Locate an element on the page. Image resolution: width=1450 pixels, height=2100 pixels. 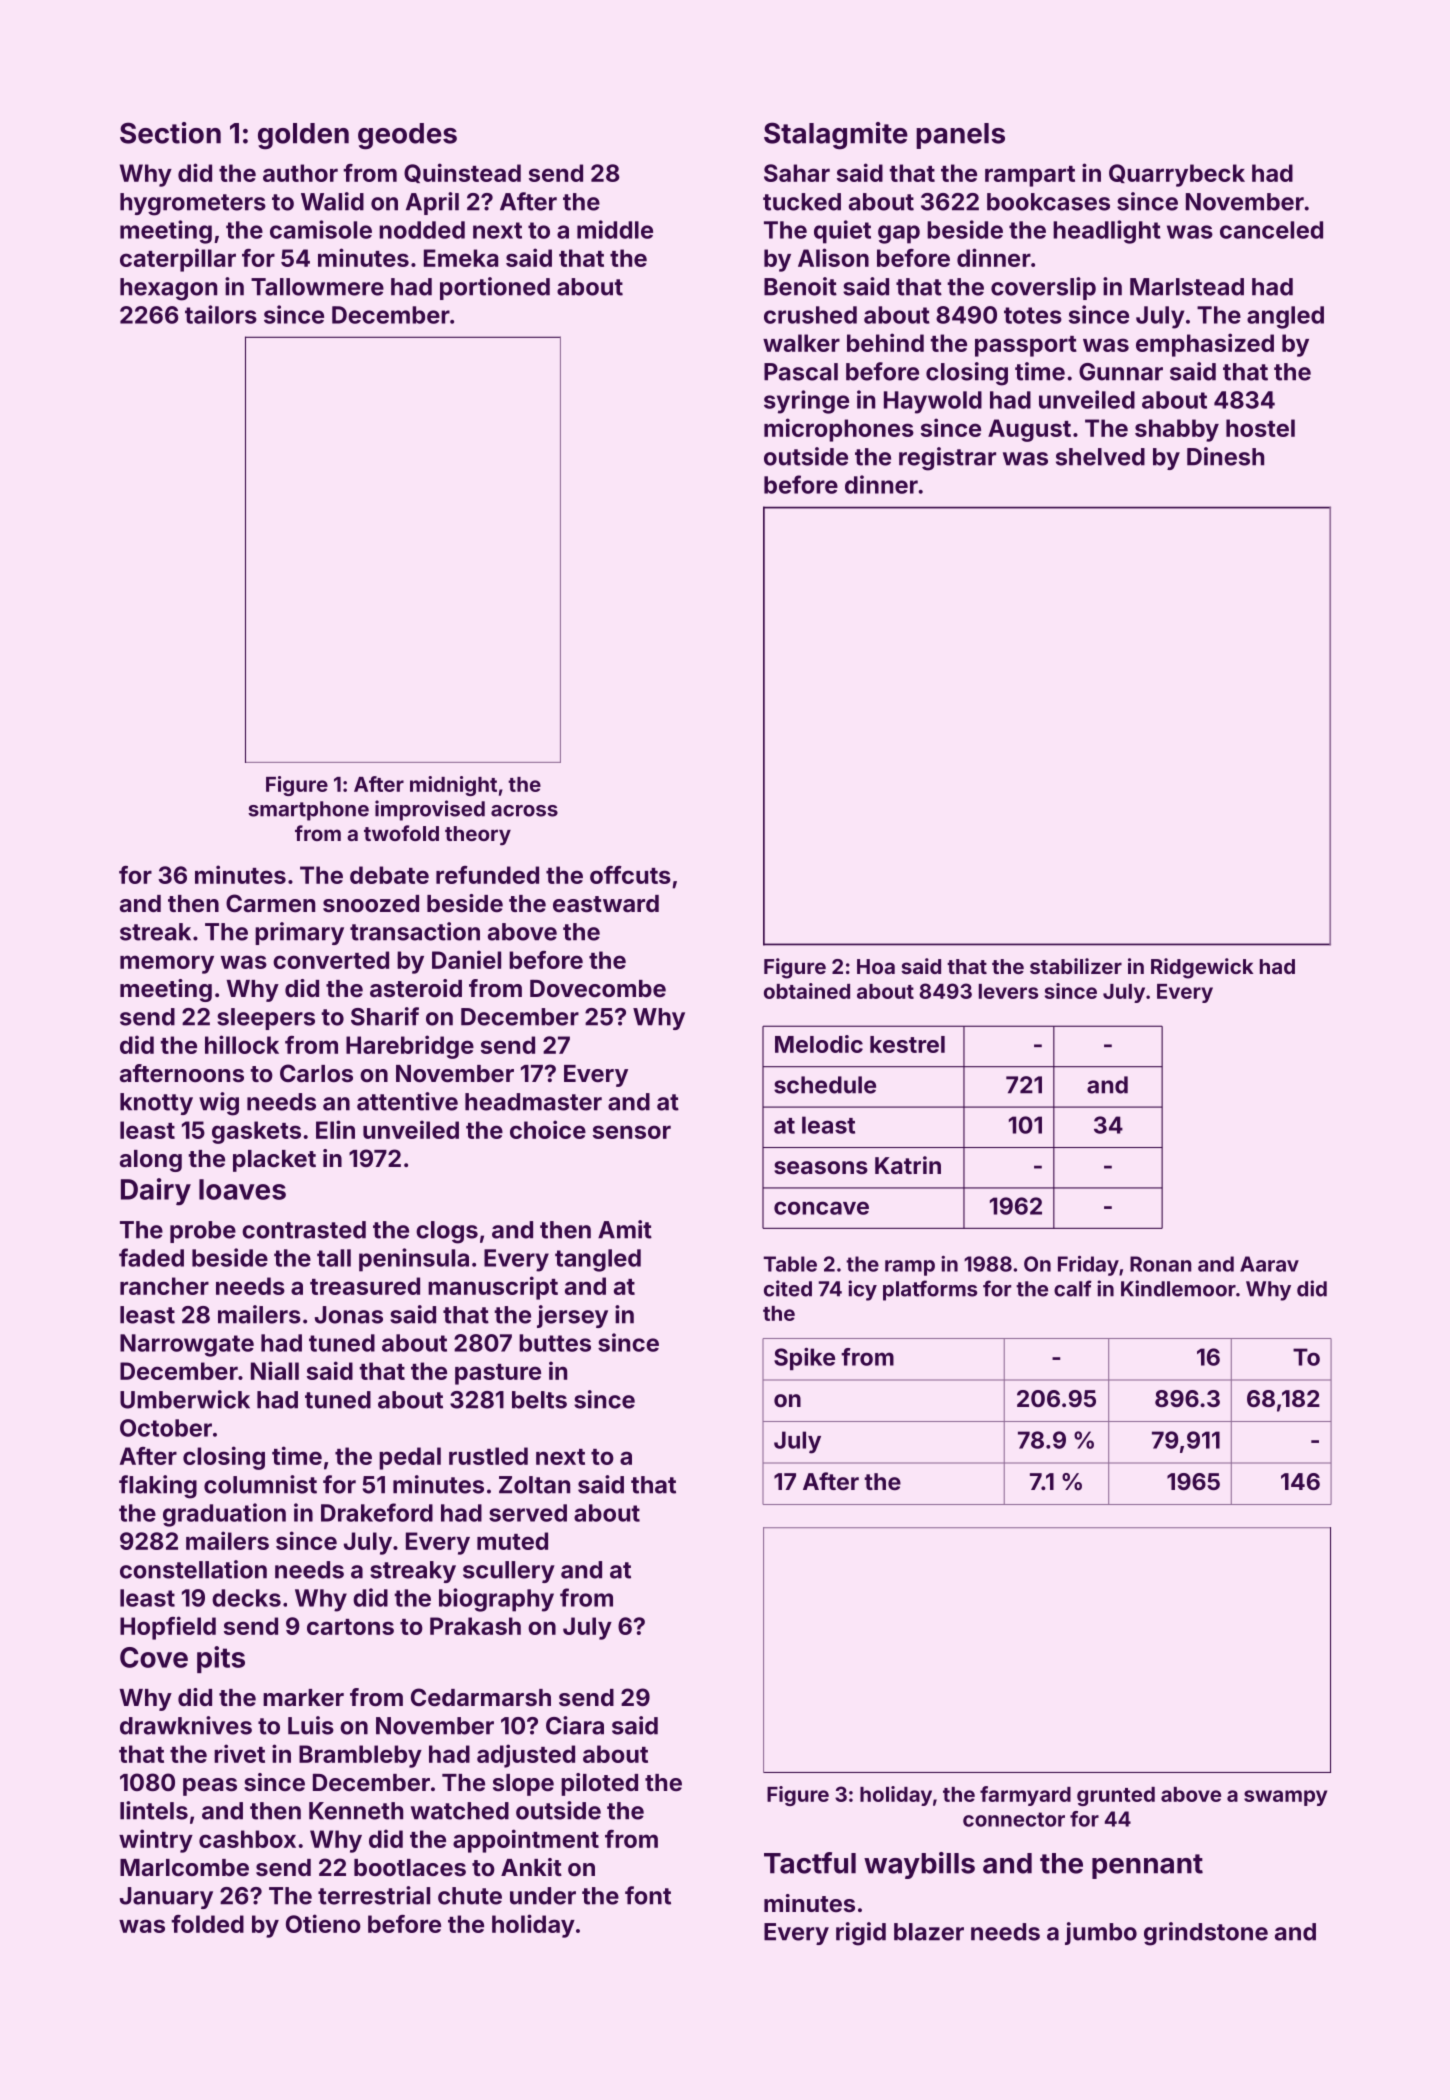
swampy is located at coordinates (1285, 1798).
